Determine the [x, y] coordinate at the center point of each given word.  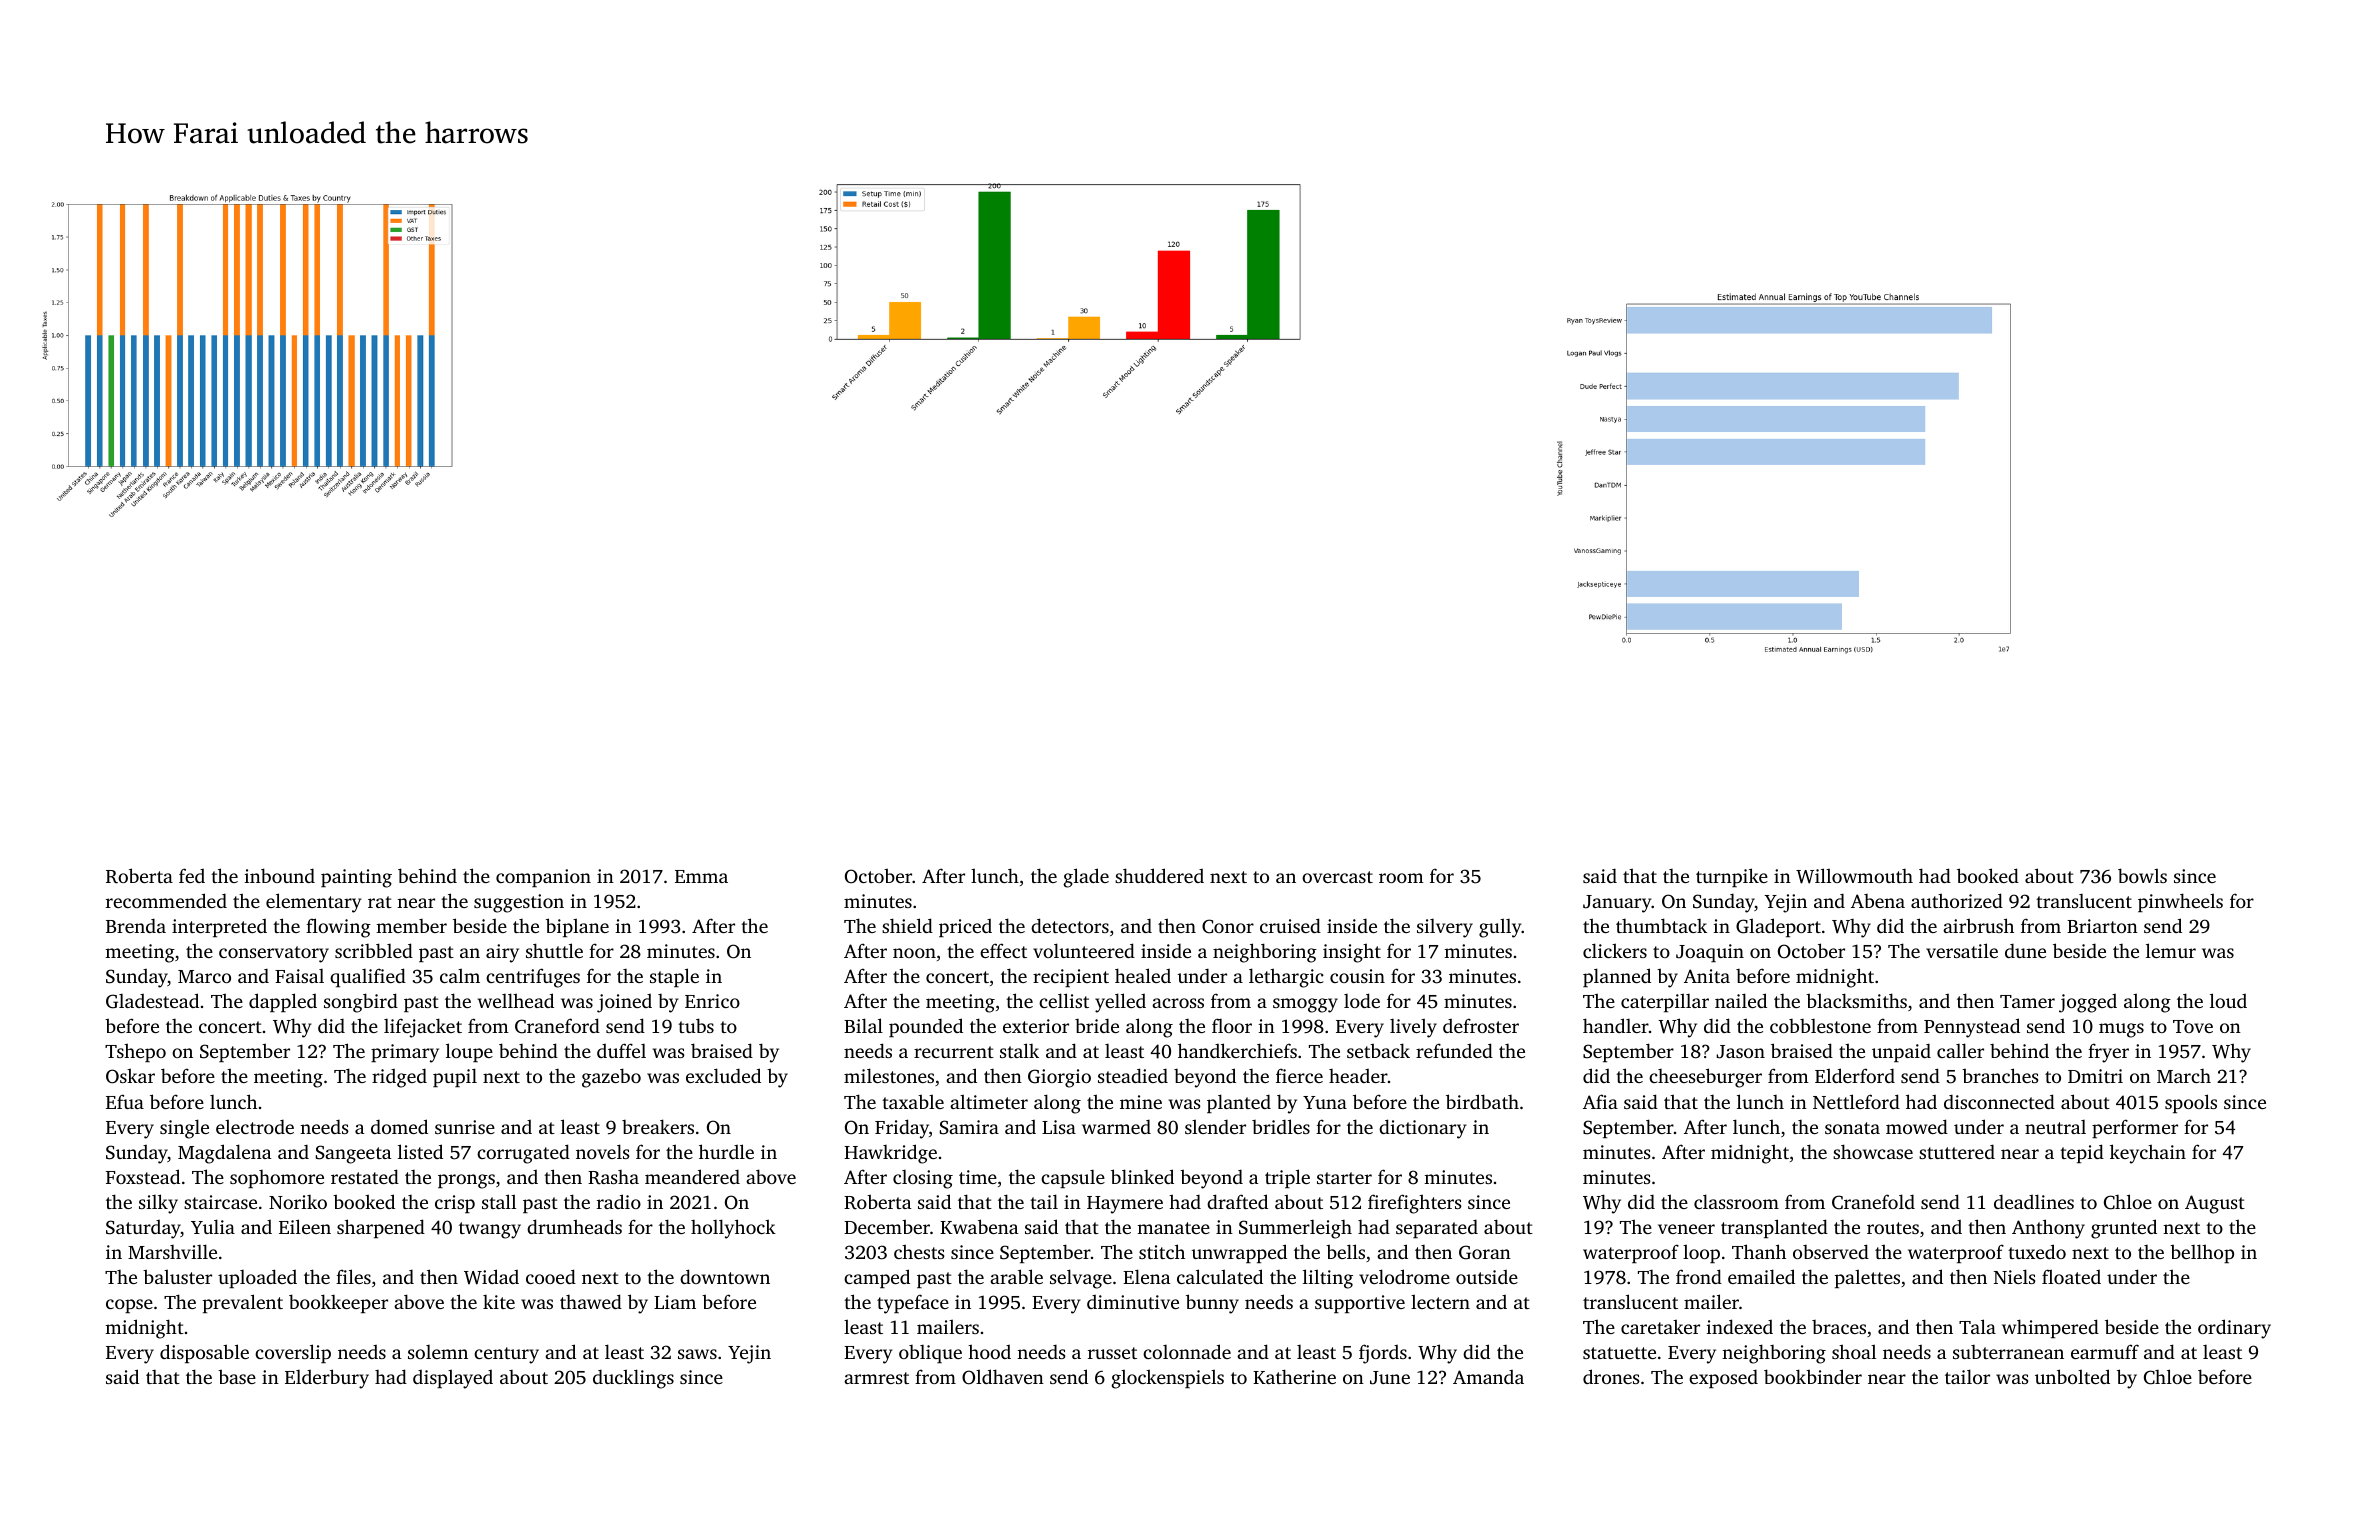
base [237, 1376]
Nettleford [1856, 1101]
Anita [1707, 976]
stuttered [1957, 1151]
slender [1215, 1126]
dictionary [1423, 1129]
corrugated [523, 1154]
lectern [1440, 1301]
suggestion [519, 903]
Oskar [130, 1076]
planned [1617, 977]
